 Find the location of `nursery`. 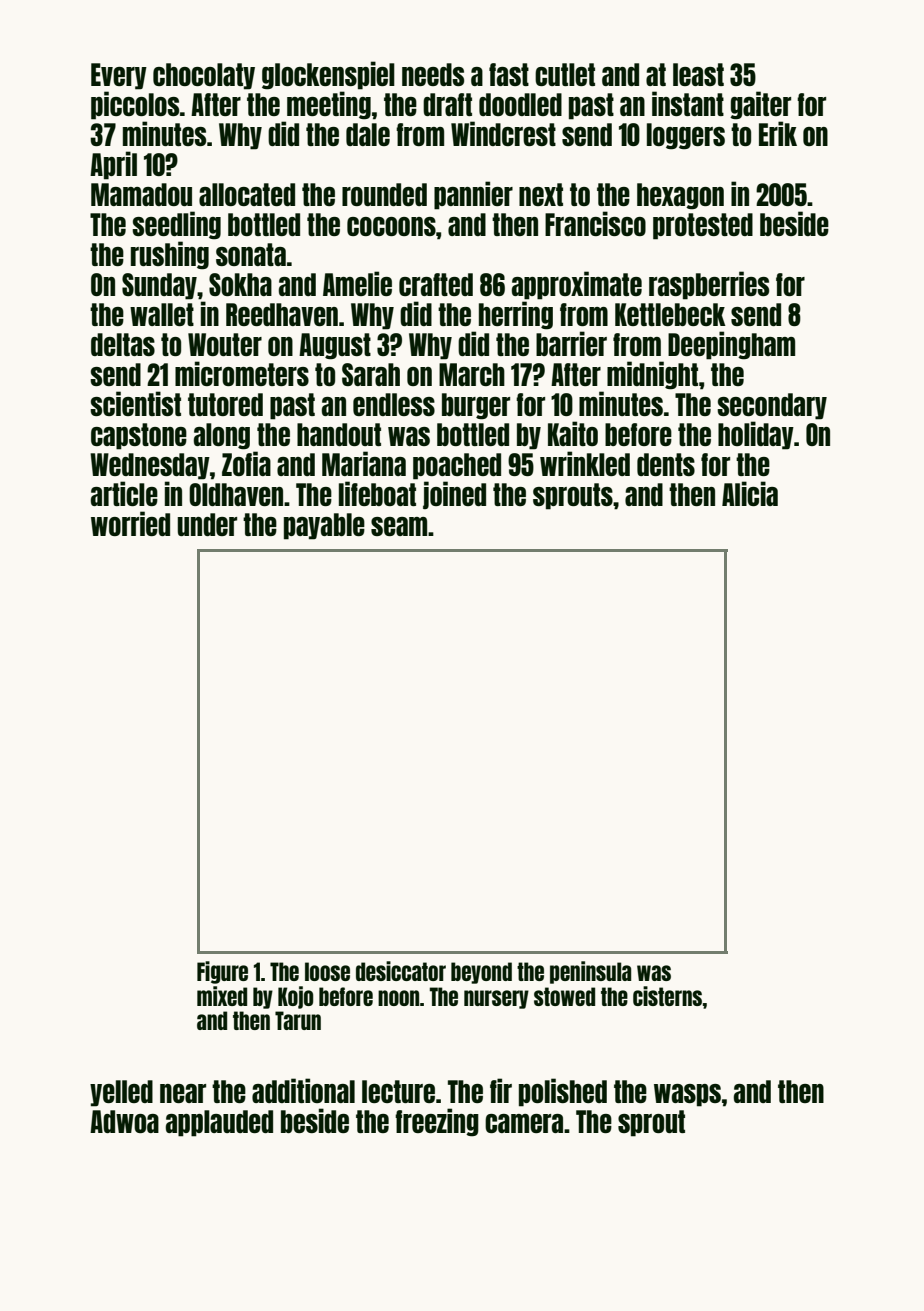

nursery is located at coordinates (496, 999).
